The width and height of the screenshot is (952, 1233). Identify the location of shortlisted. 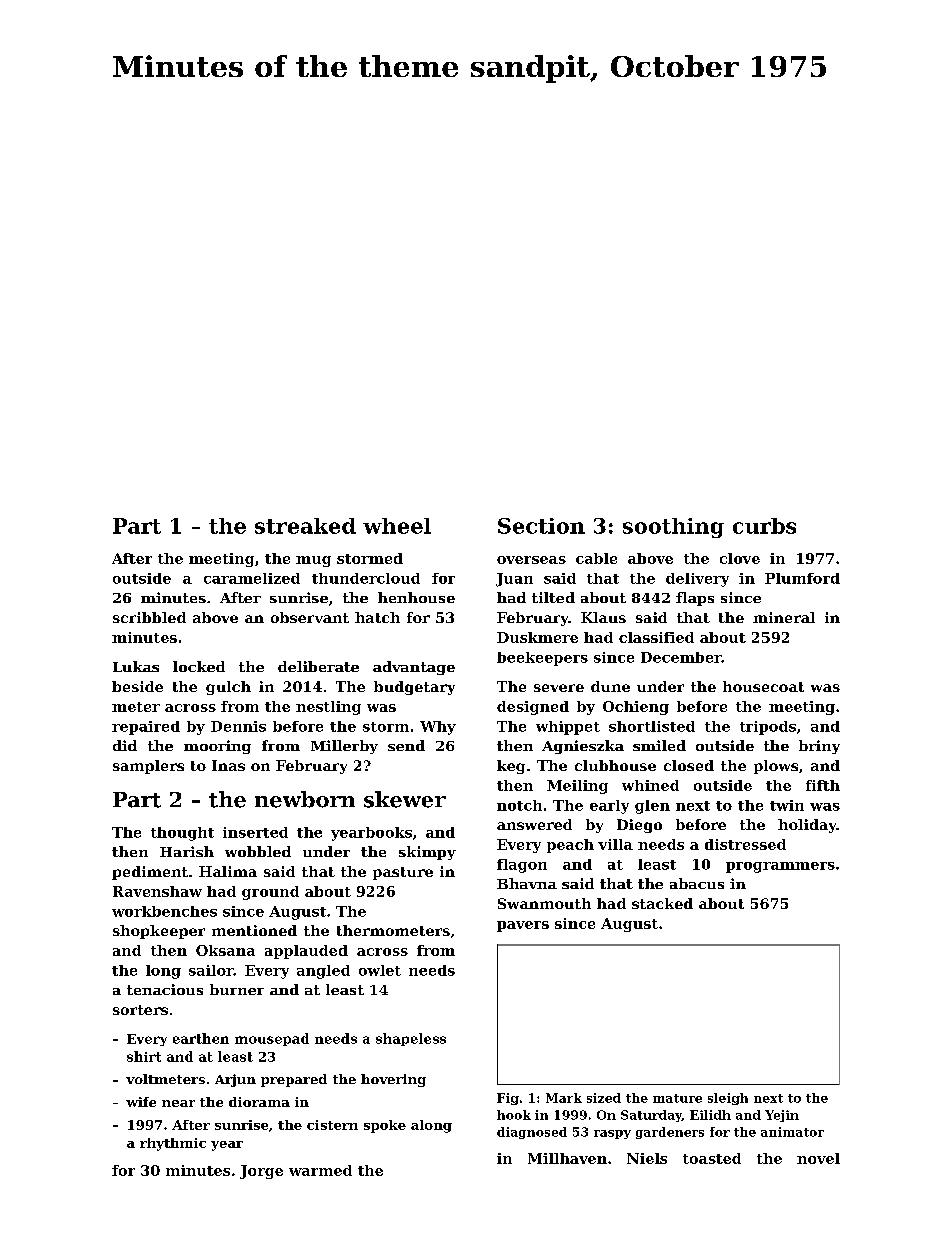
(652, 726).
